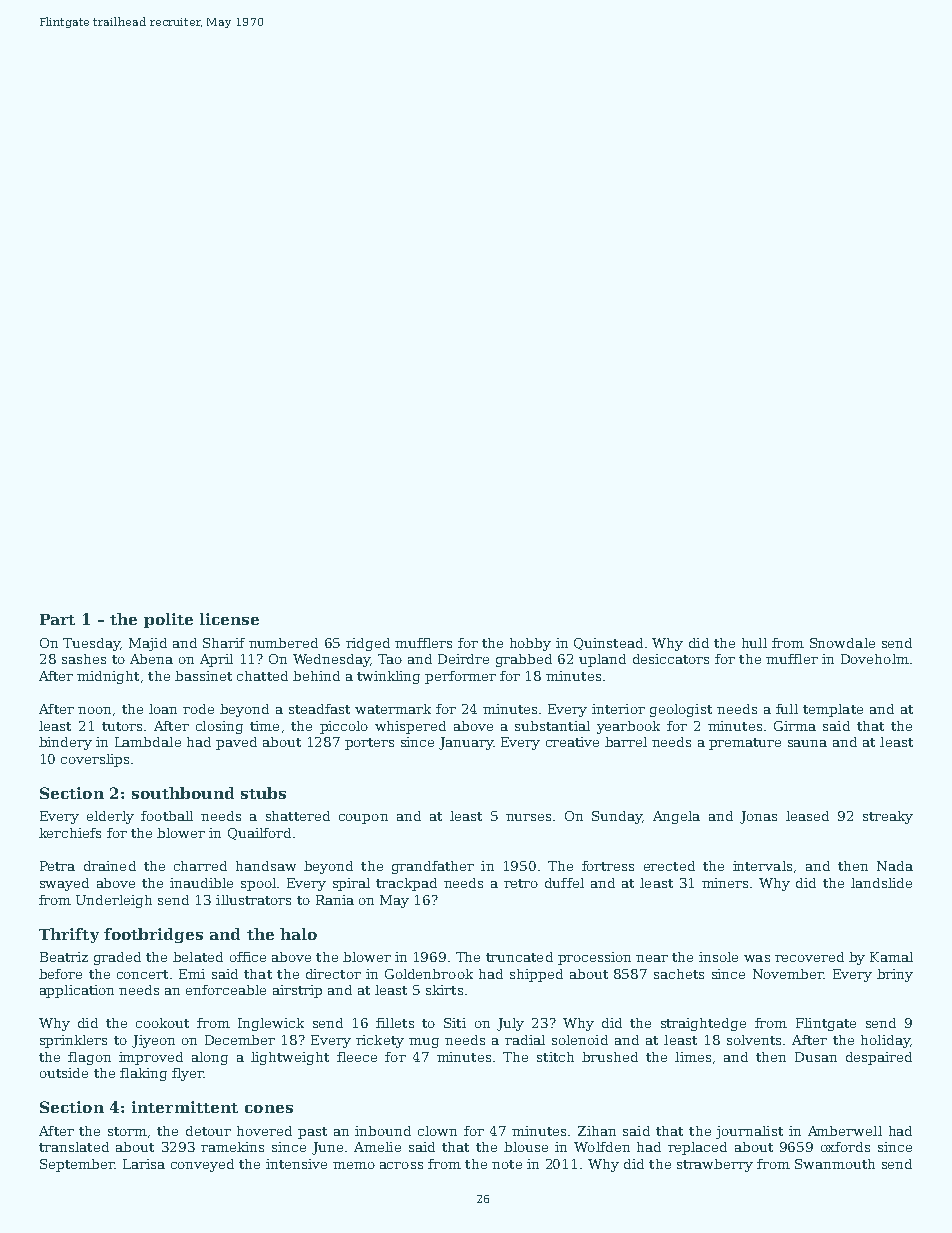 The width and height of the page is (952, 1233). What do you see at coordinates (745, 744) in the page?
I see `premature` at bounding box center [745, 744].
